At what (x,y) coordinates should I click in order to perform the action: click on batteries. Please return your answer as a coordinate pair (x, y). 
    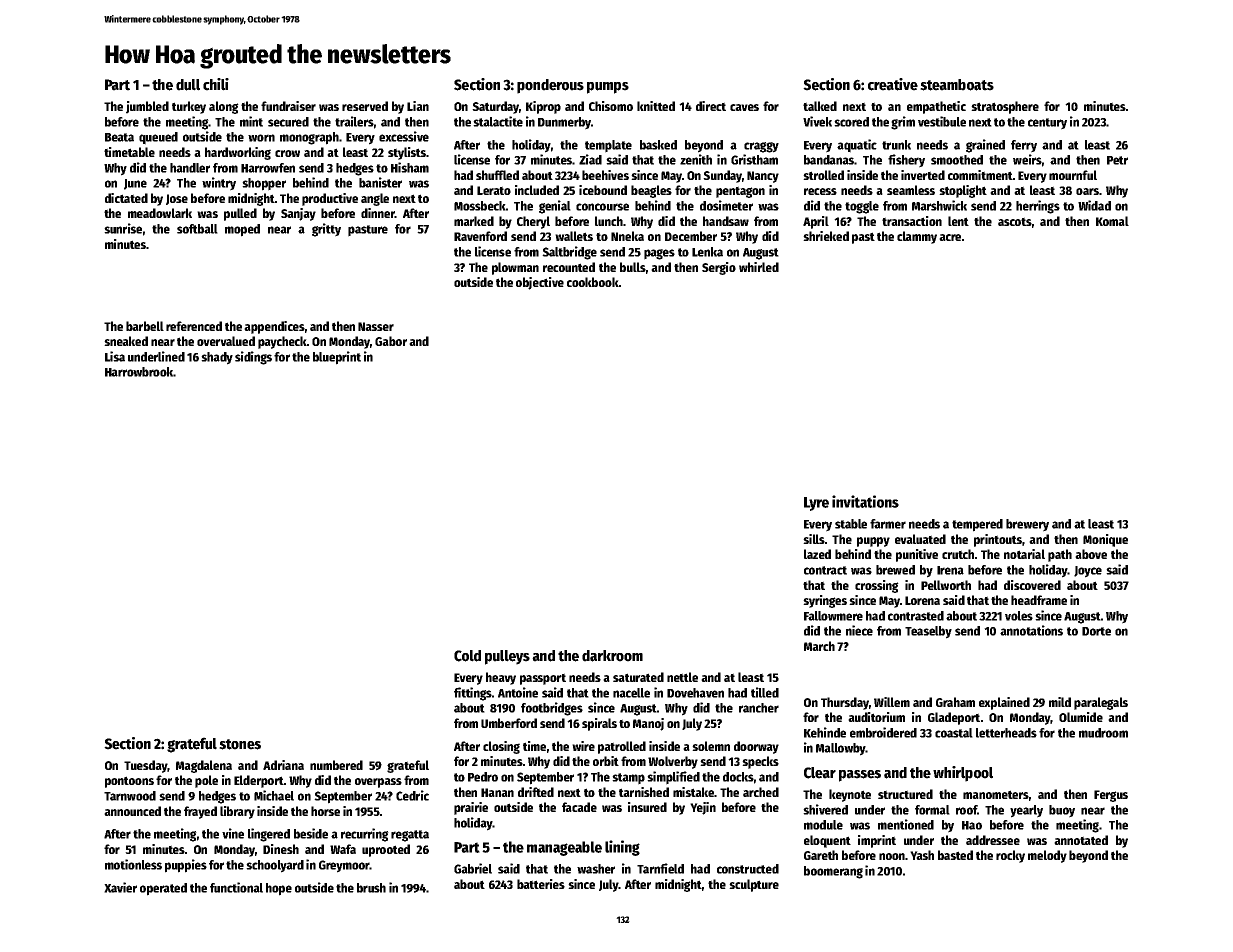
    Looking at the image, I should click on (541, 884).
